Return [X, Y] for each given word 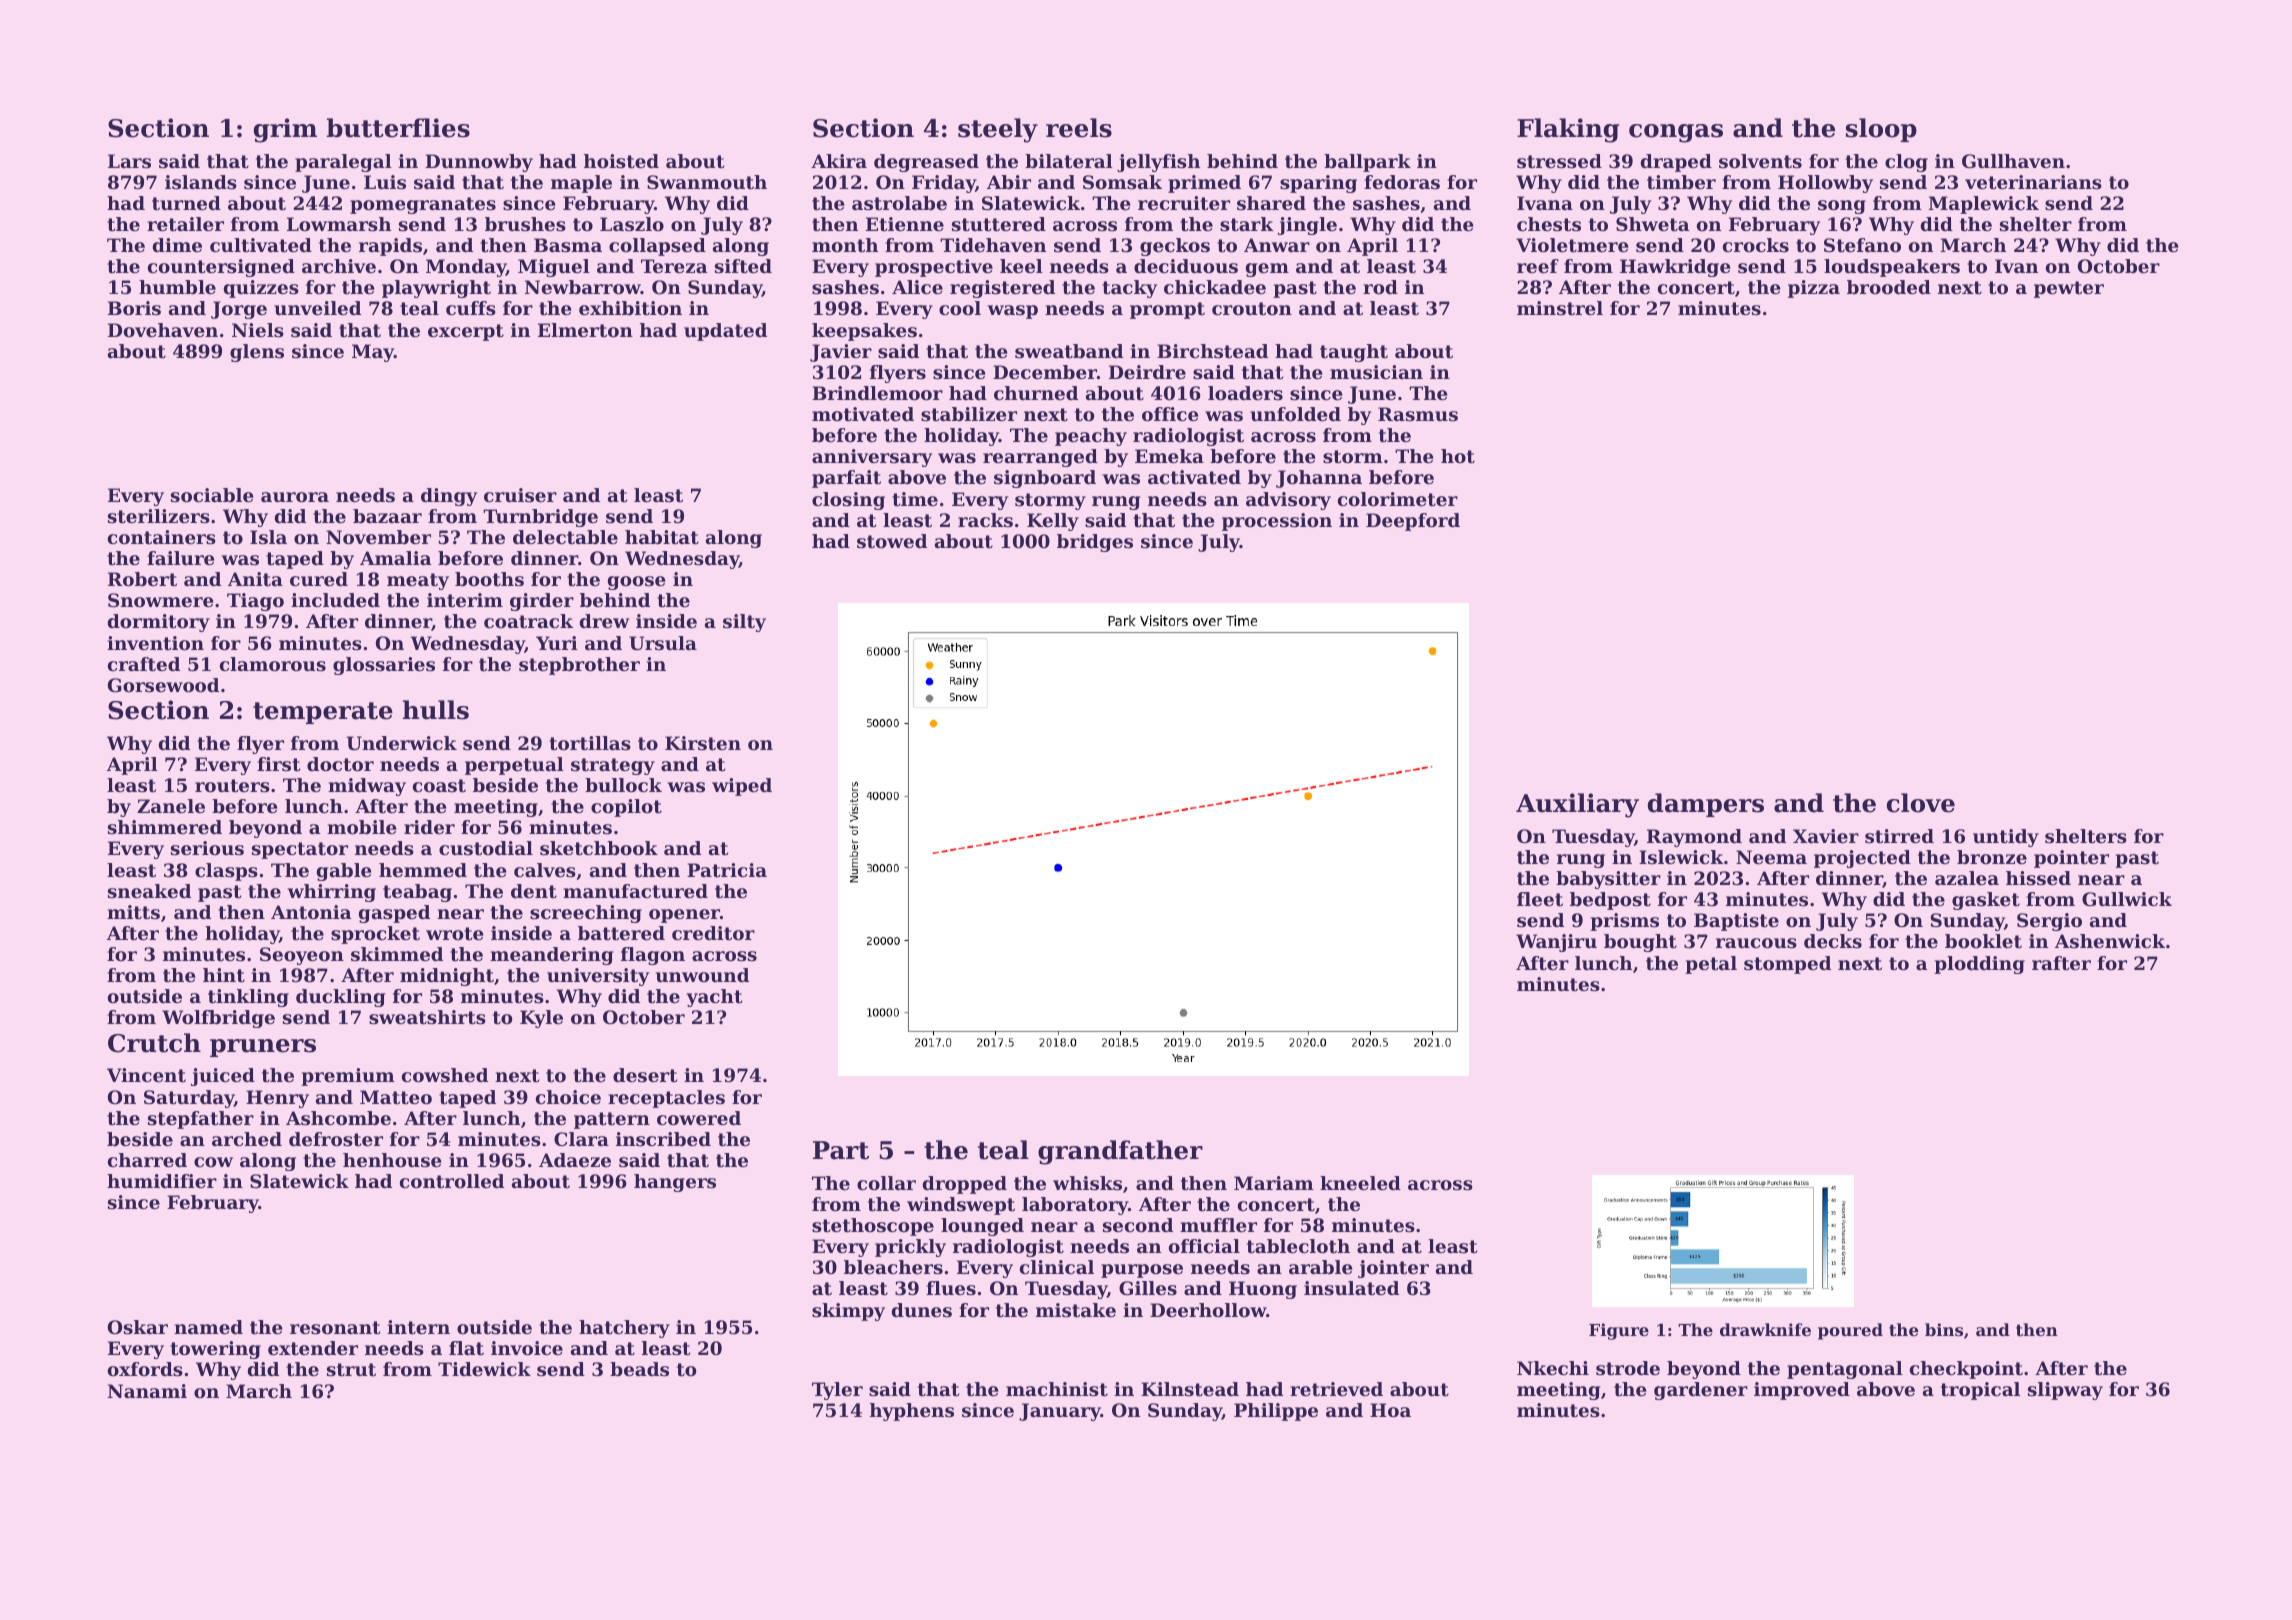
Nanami [147, 1391]
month [845, 245]
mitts [133, 912]
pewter [2069, 289]
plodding [1979, 965]
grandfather [1120, 1152]
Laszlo [632, 224]
